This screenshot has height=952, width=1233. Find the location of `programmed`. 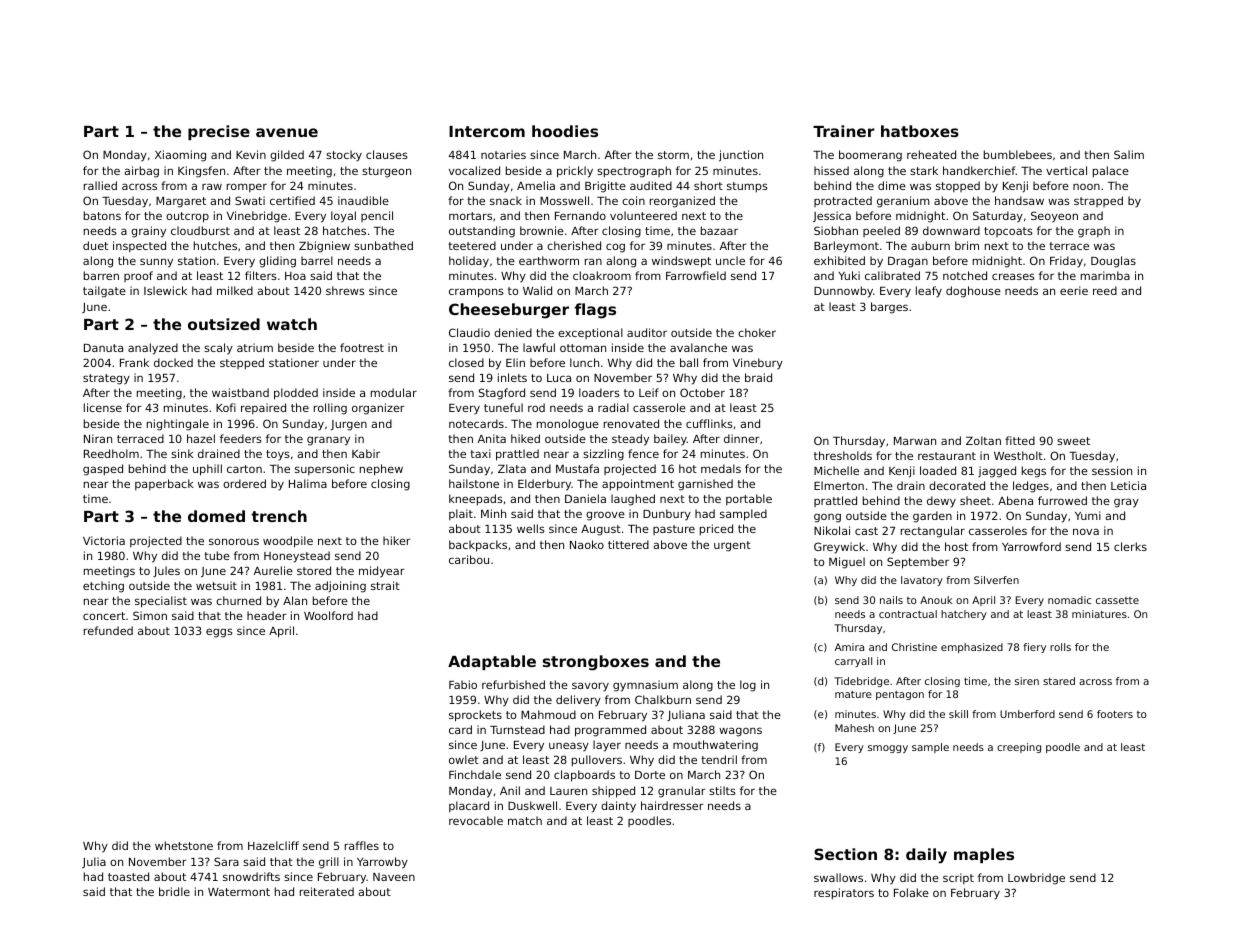

programmed is located at coordinates (610, 731).
